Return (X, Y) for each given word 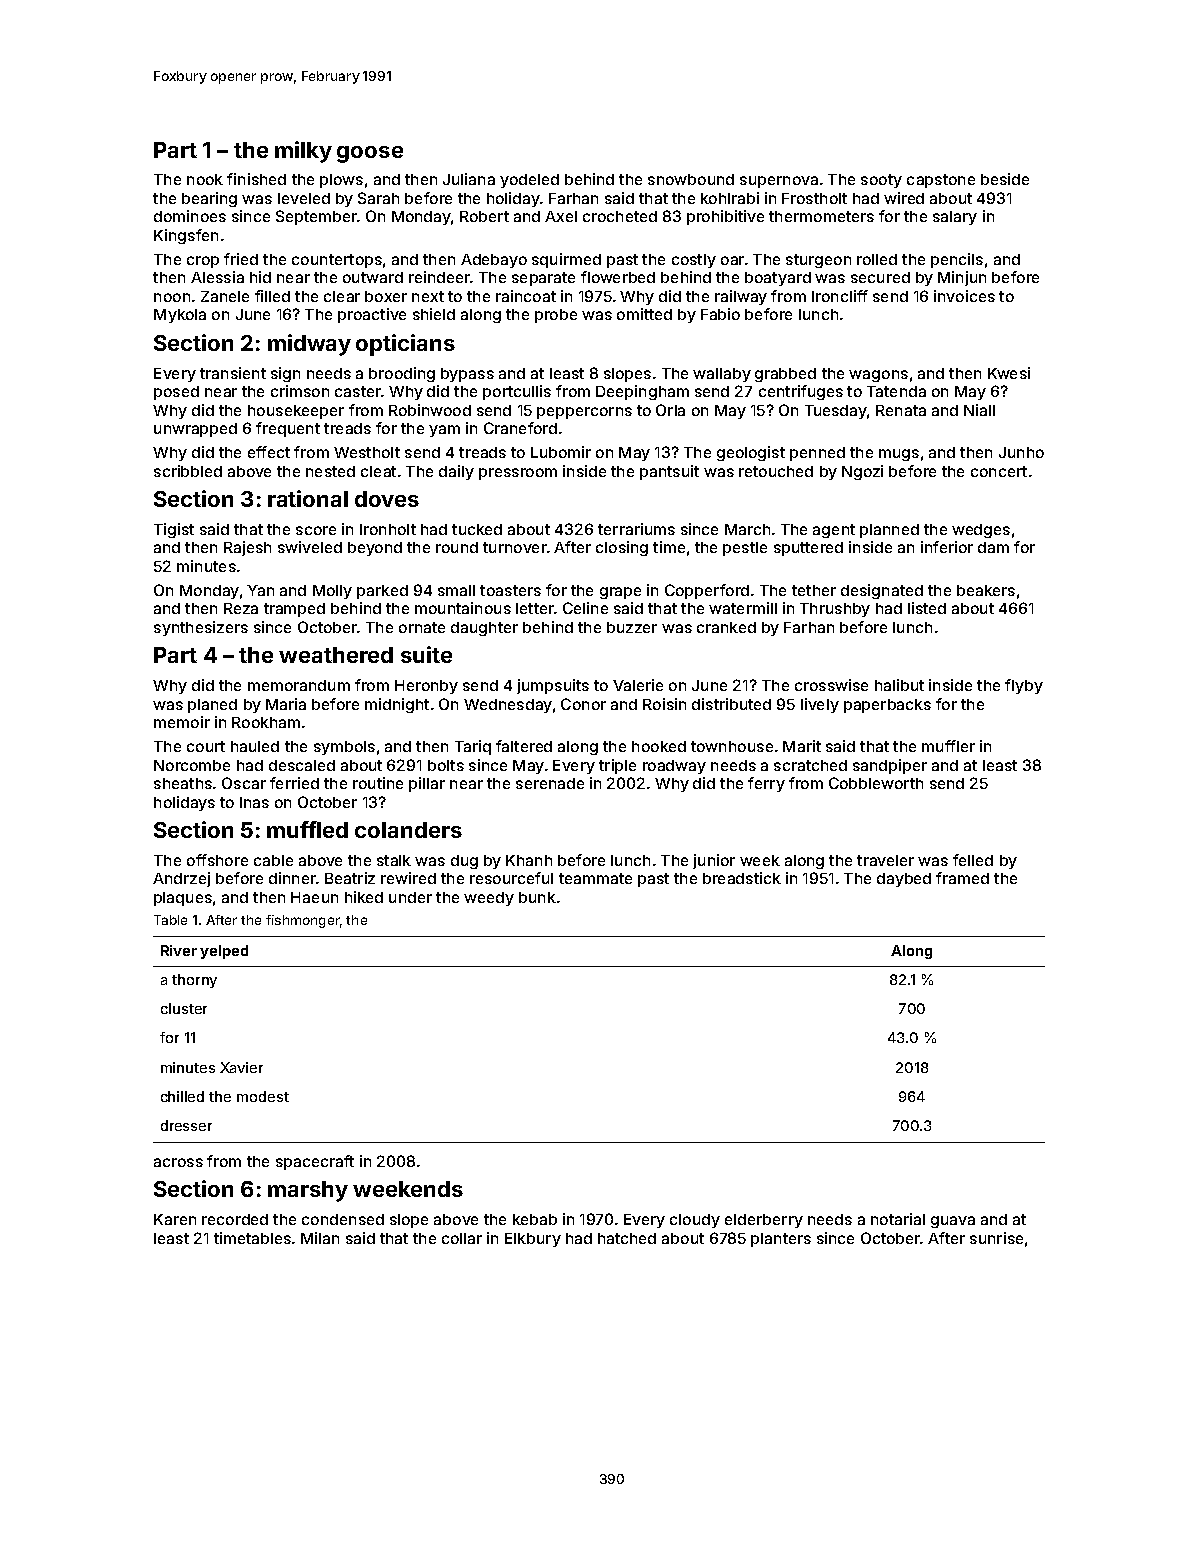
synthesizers (201, 628)
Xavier (241, 1067)
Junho (1021, 452)
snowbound (691, 179)
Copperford (707, 591)
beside (1005, 179)
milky (303, 152)
